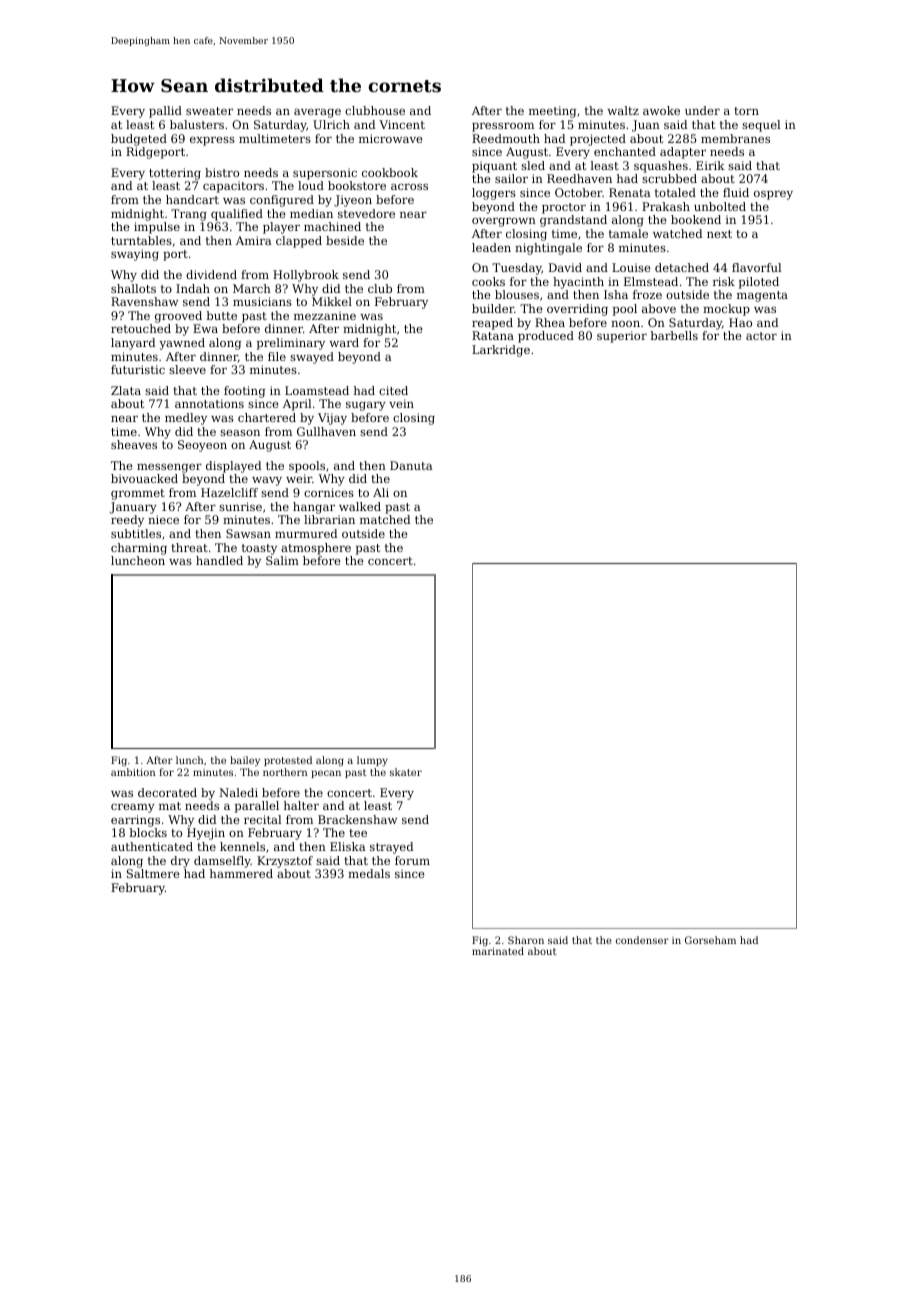 The image size is (908, 1316). I want to click on Saltmere, so click(153, 873).
